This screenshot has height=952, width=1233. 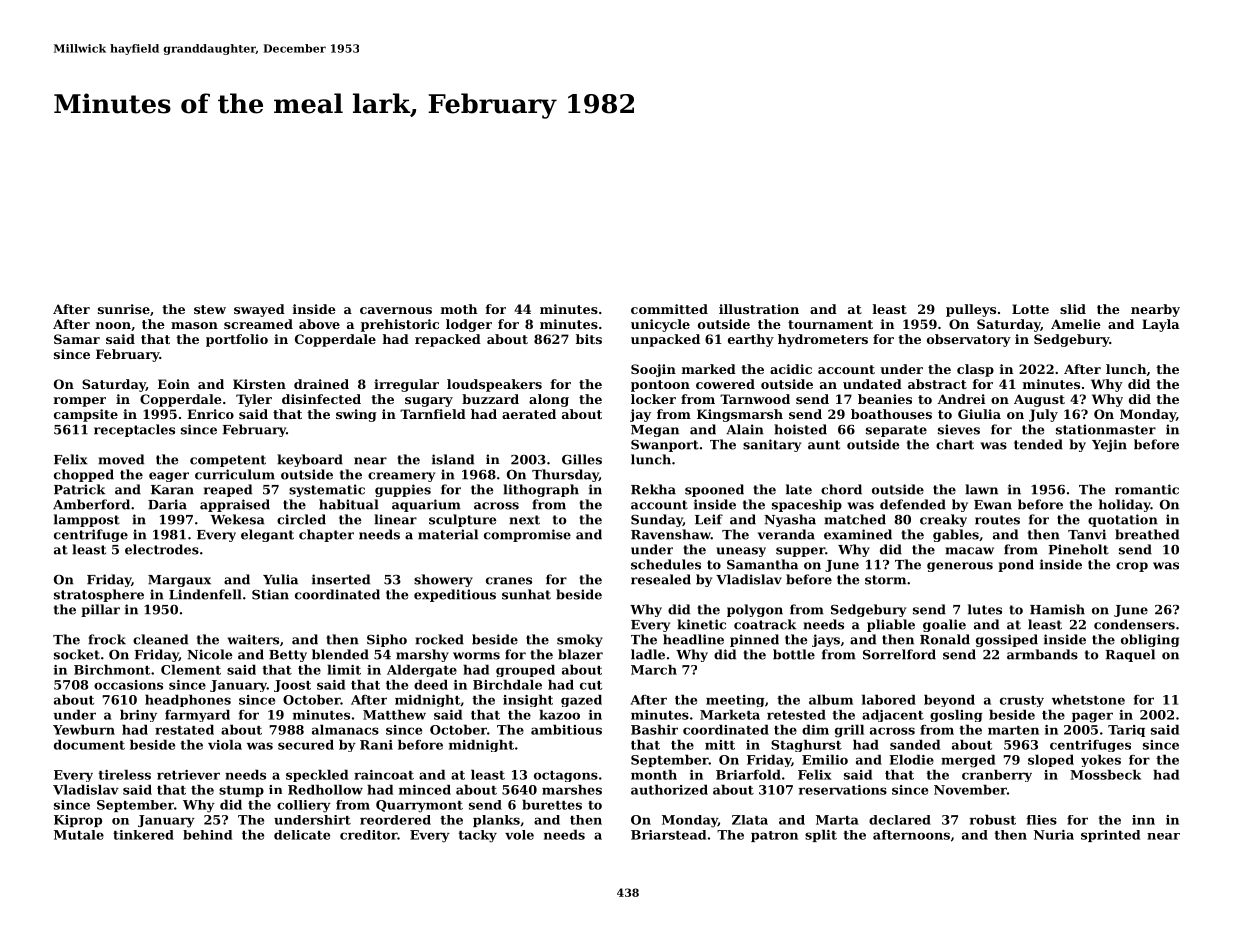 I want to click on Briarstead, so click(x=668, y=835).
